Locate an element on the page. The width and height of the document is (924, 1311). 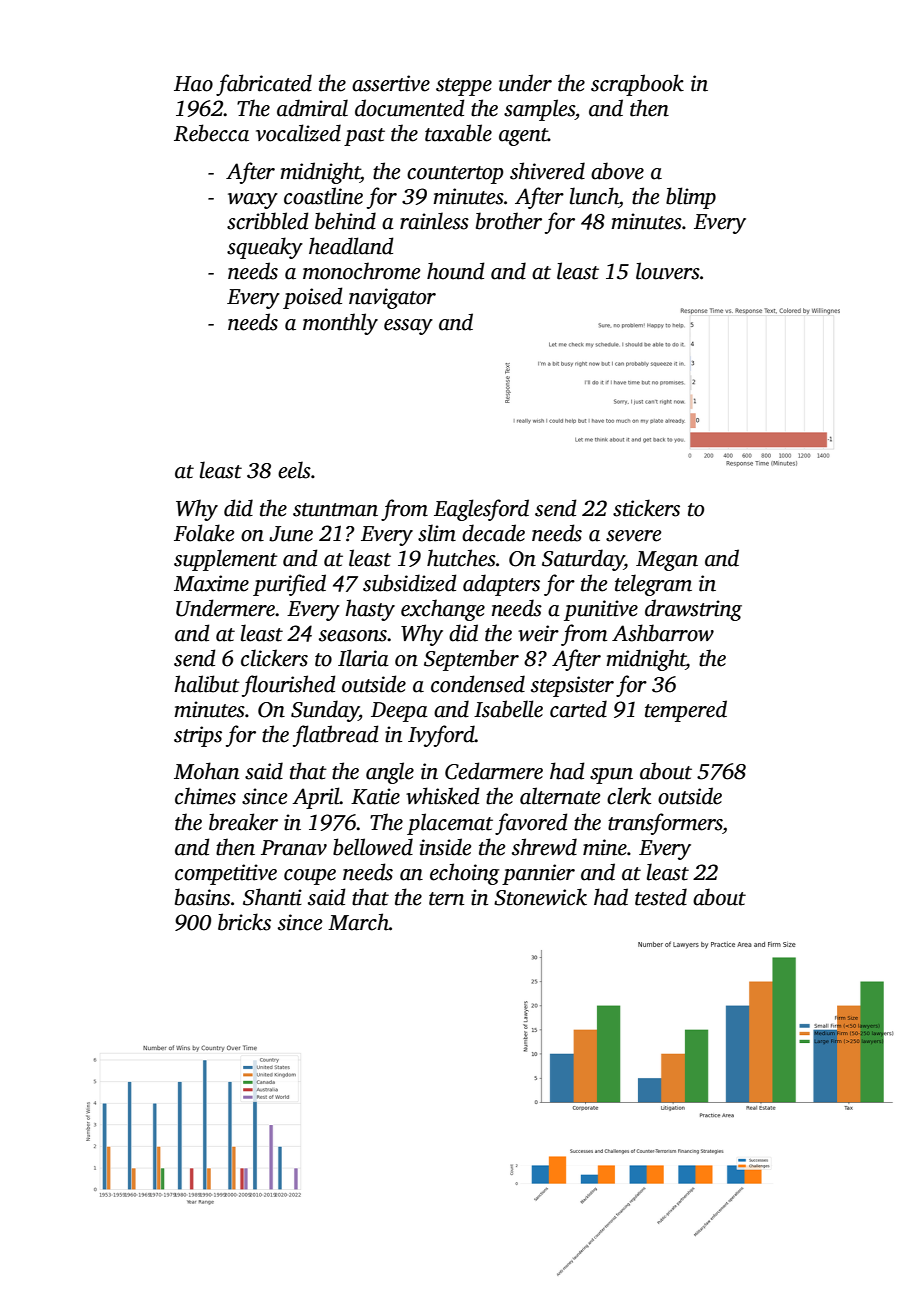
eels is located at coordinates (294, 470).
